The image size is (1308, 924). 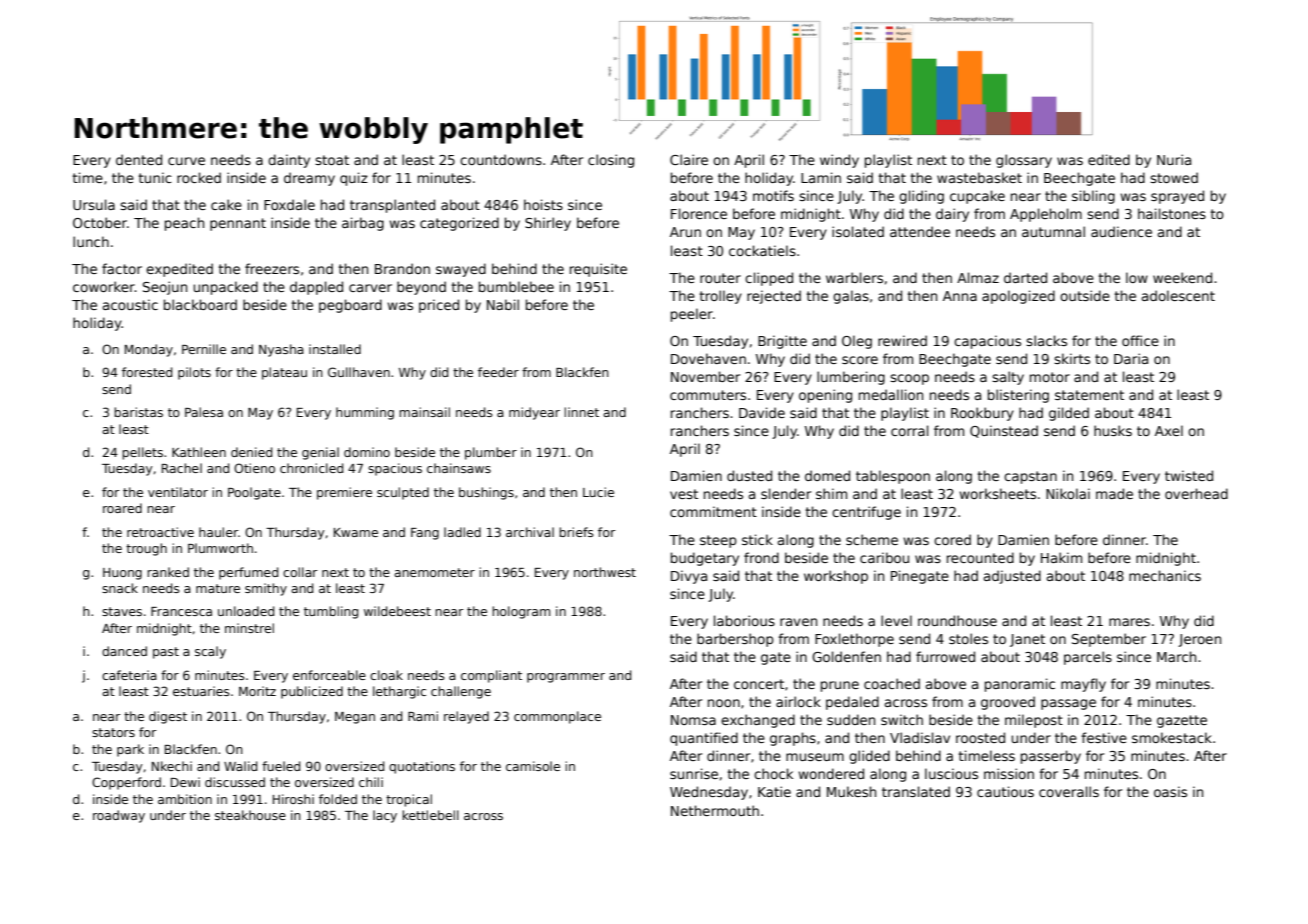 I want to click on Oleg, so click(x=857, y=342).
